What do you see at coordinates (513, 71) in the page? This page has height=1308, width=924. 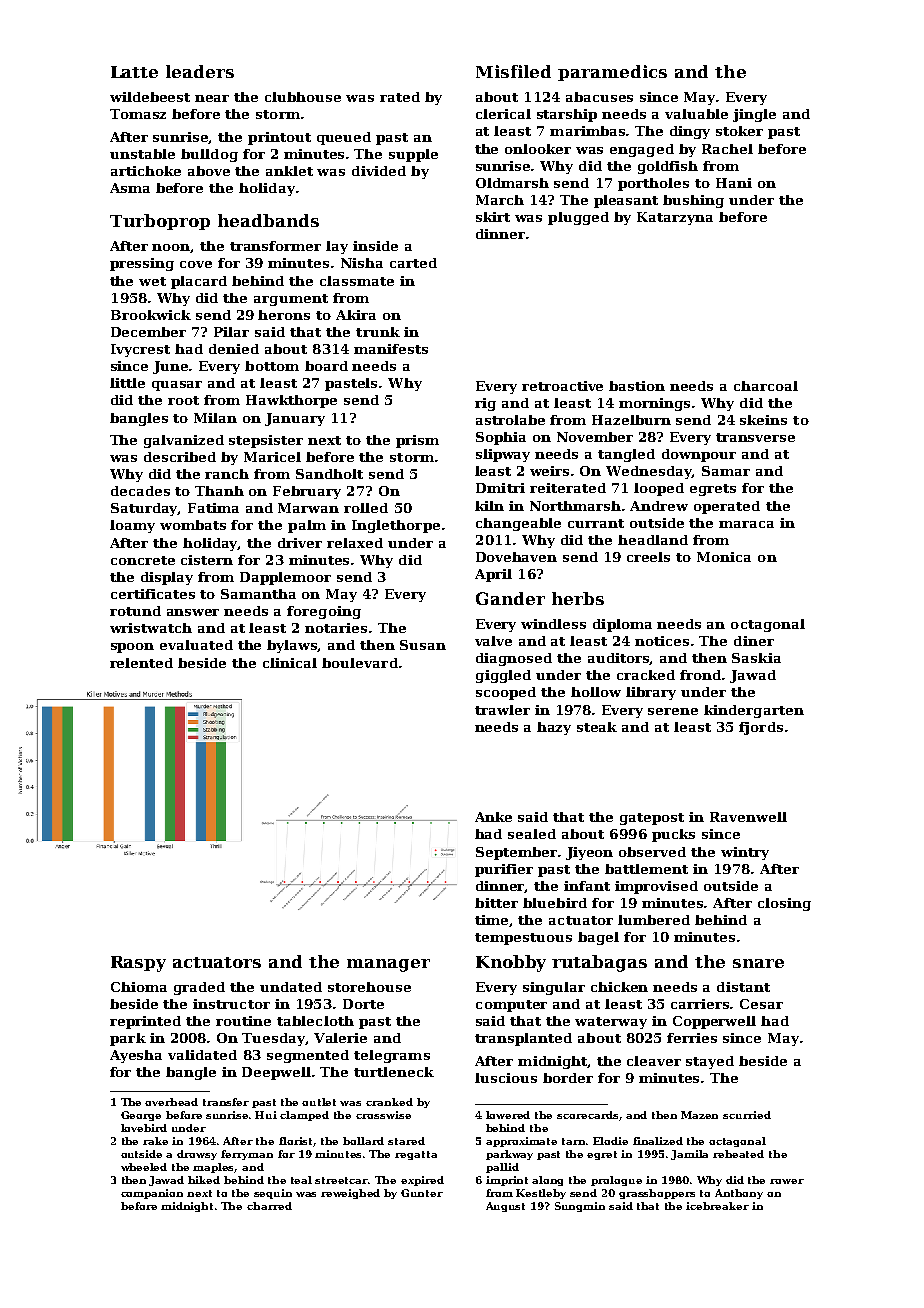 I see `Misfiled` at bounding box center [513, 71].
